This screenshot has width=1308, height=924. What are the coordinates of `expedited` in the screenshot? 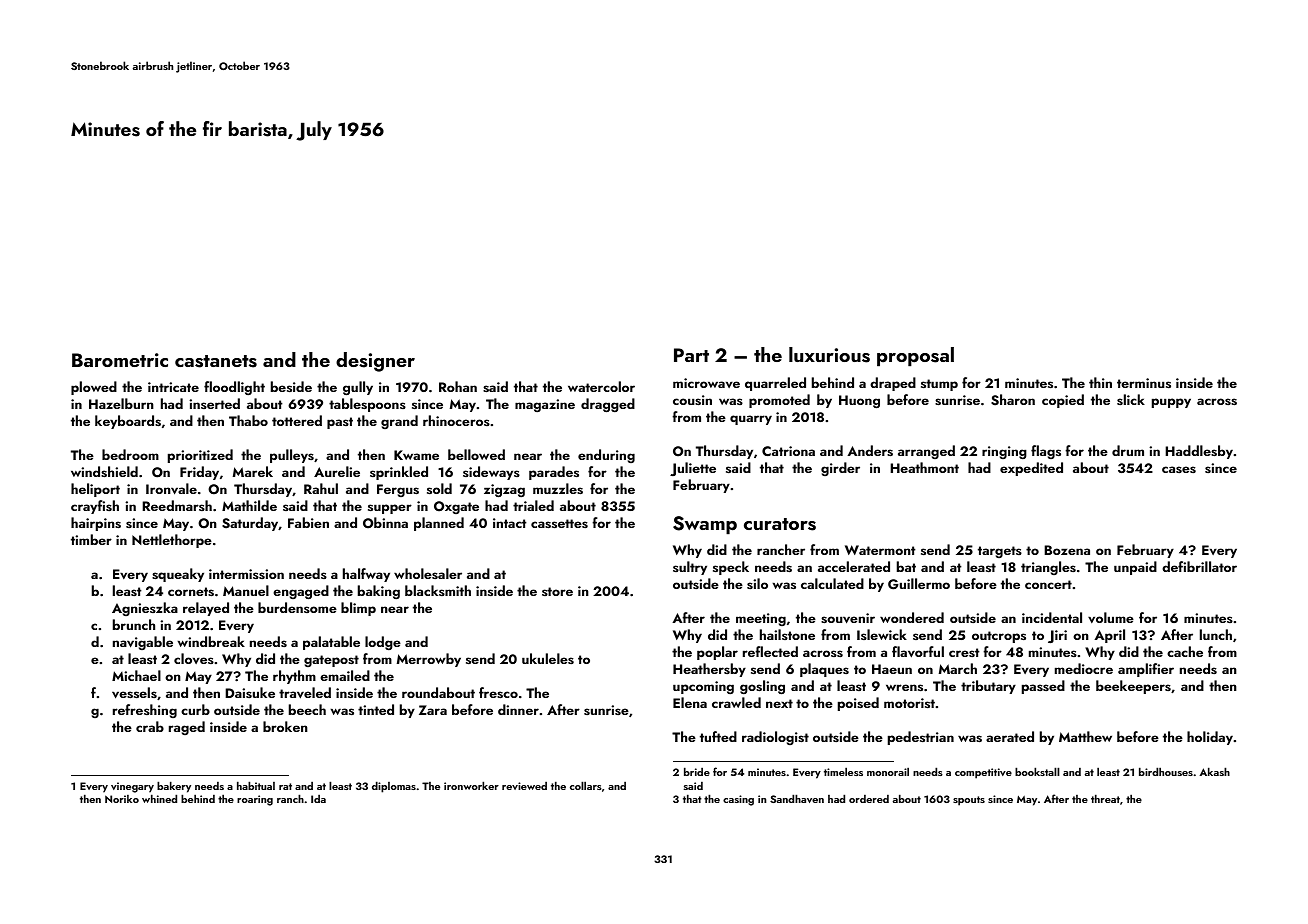 It's located at (1031, 469).
